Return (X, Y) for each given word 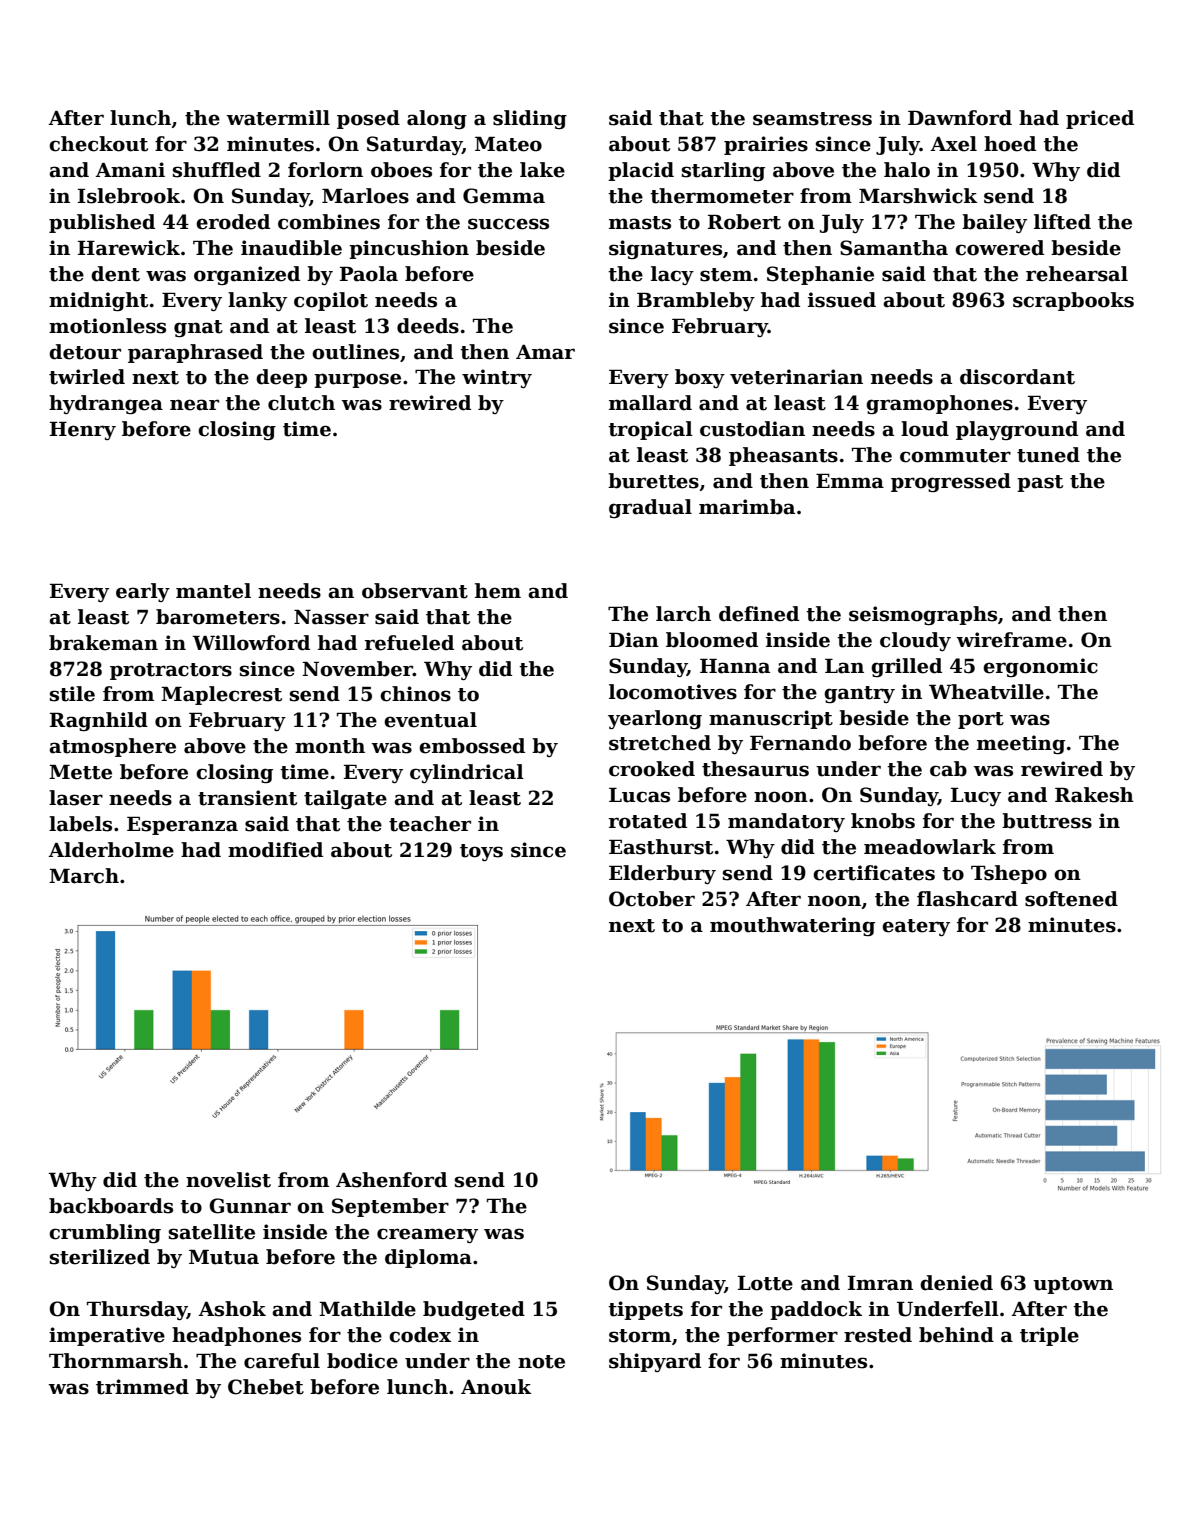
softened (1071, 899)
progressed (951, 482)
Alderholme (111, 850)
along (437, 119)
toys (481, 852)
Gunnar (250, 1206)
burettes (653, 481)
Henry (83, 431)
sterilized (100, 1257)
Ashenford (391, 1180)
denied (956, 1283)
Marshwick (918, 196)
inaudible (291, 248)
